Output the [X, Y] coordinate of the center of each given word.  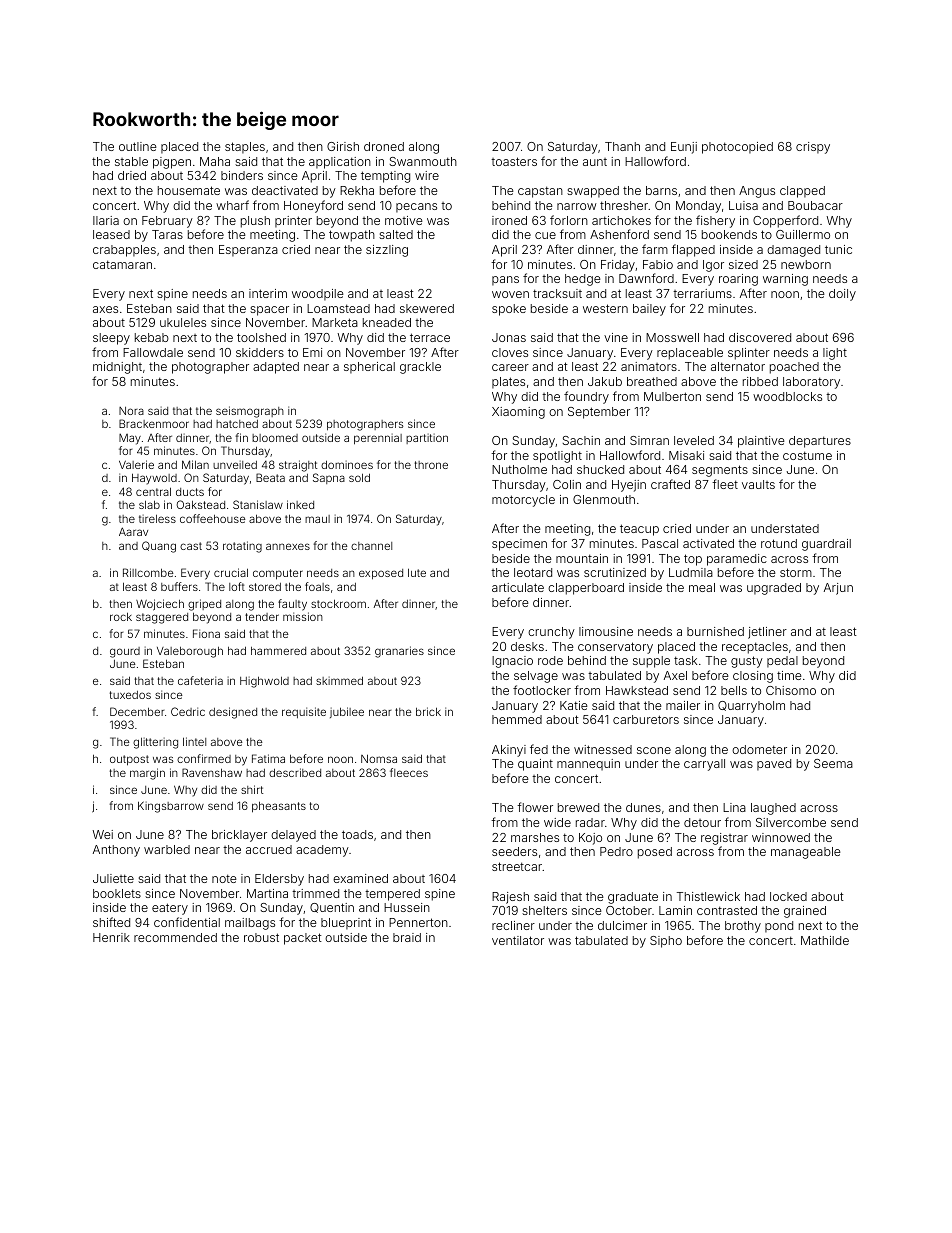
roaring [738, 280]
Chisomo [791, 690]
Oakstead [201, 504]
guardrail [826, 545]
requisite [304, 712]
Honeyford [313, 206]
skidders [260, 352]
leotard [533, 572]
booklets [117, 893]
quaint [535, 765]
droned [384, 146]
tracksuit [557, 293]
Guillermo [803, 234]
